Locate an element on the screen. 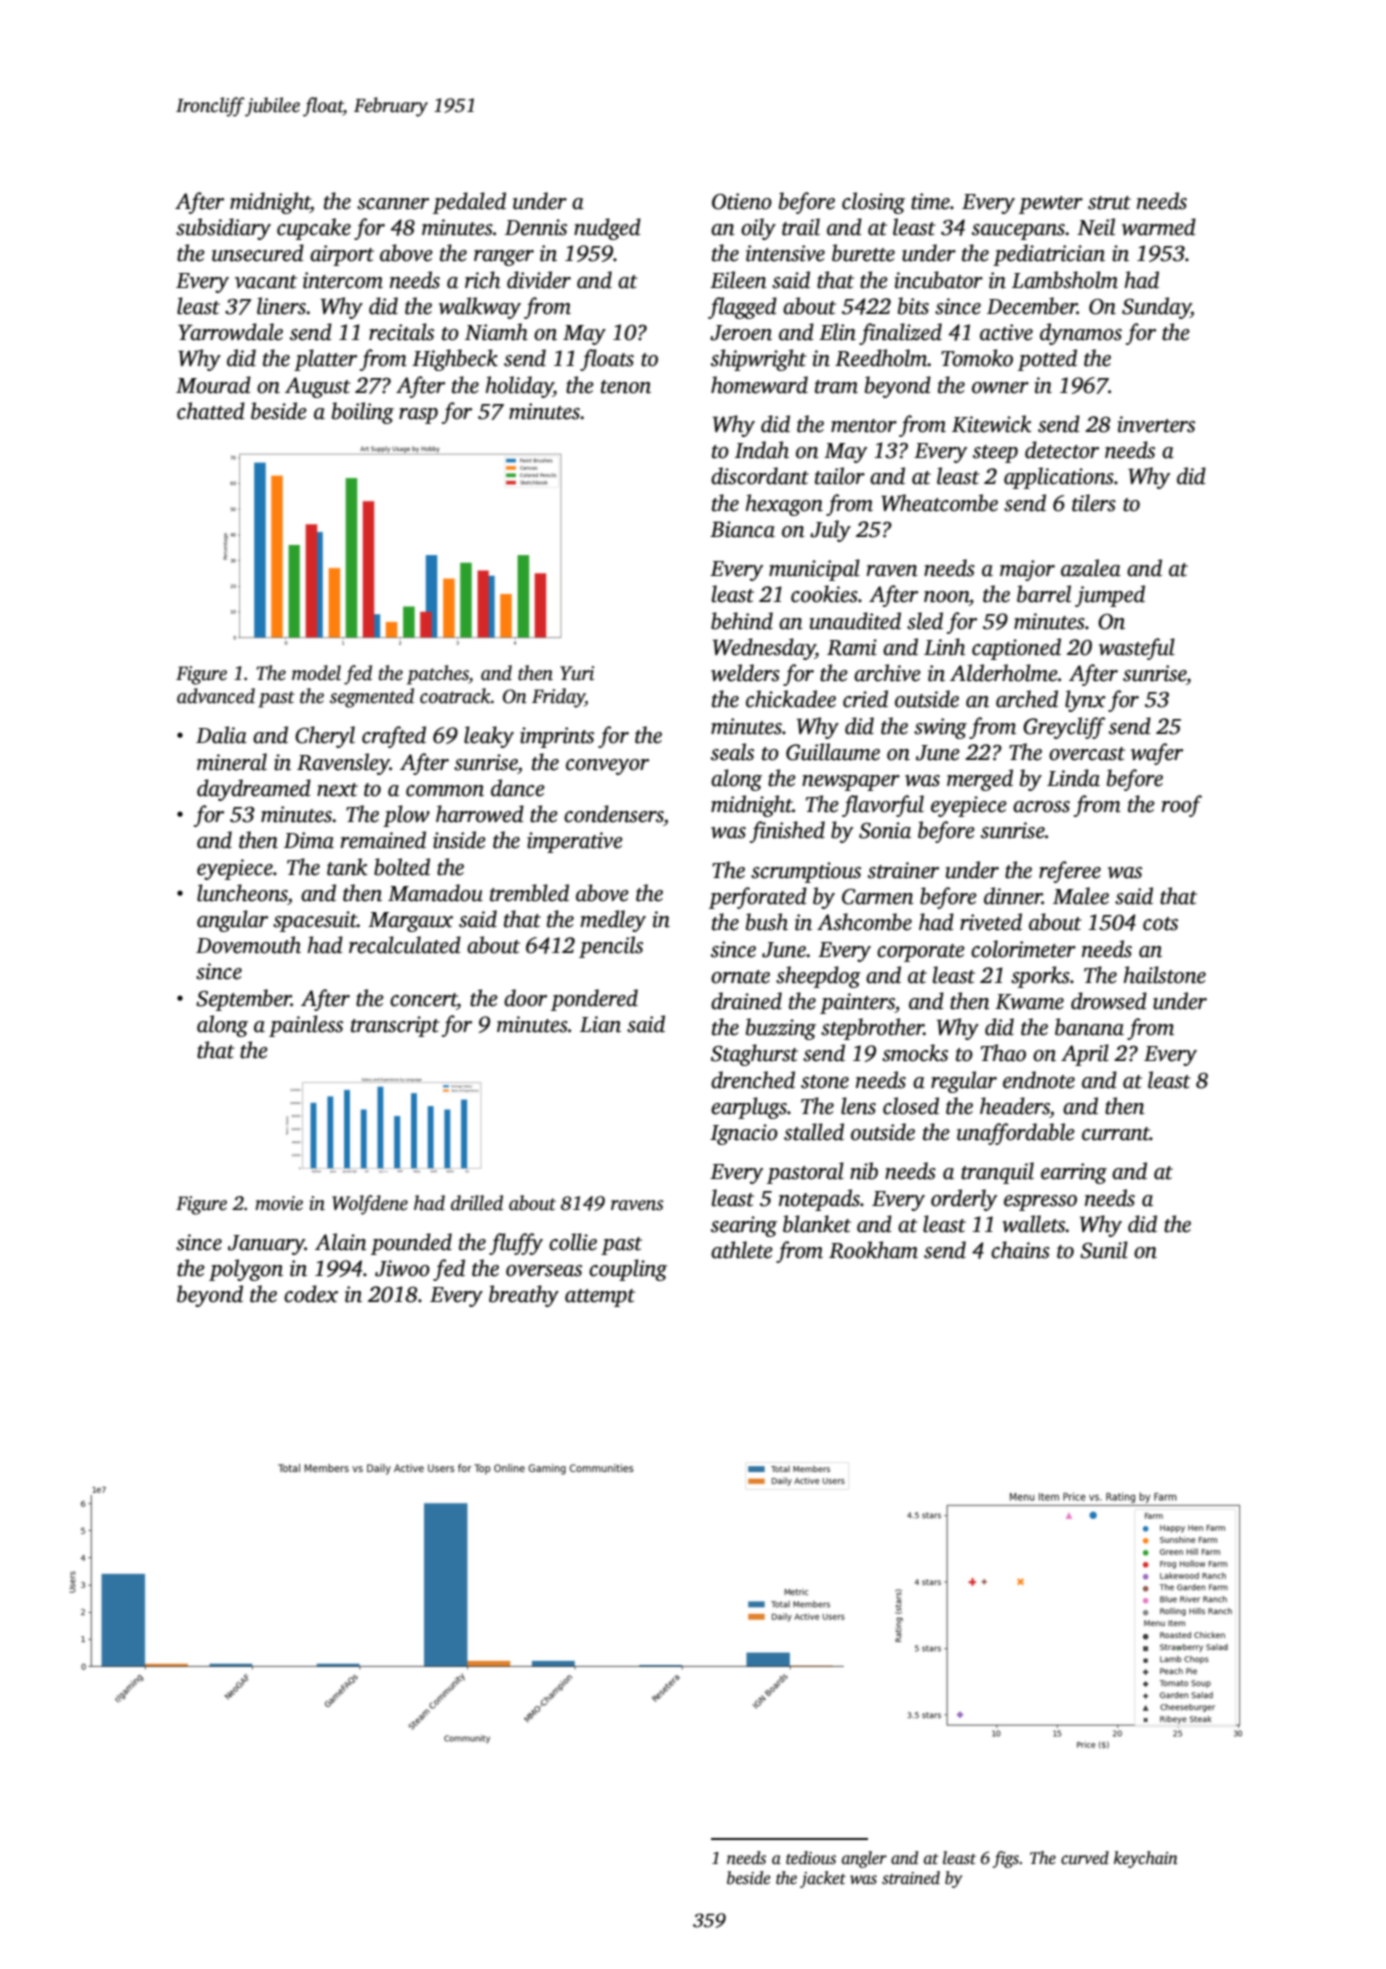 Image resolution: width=1386 pixels, height=1969 pixels. scanner is located at coordinates (393, 204).
